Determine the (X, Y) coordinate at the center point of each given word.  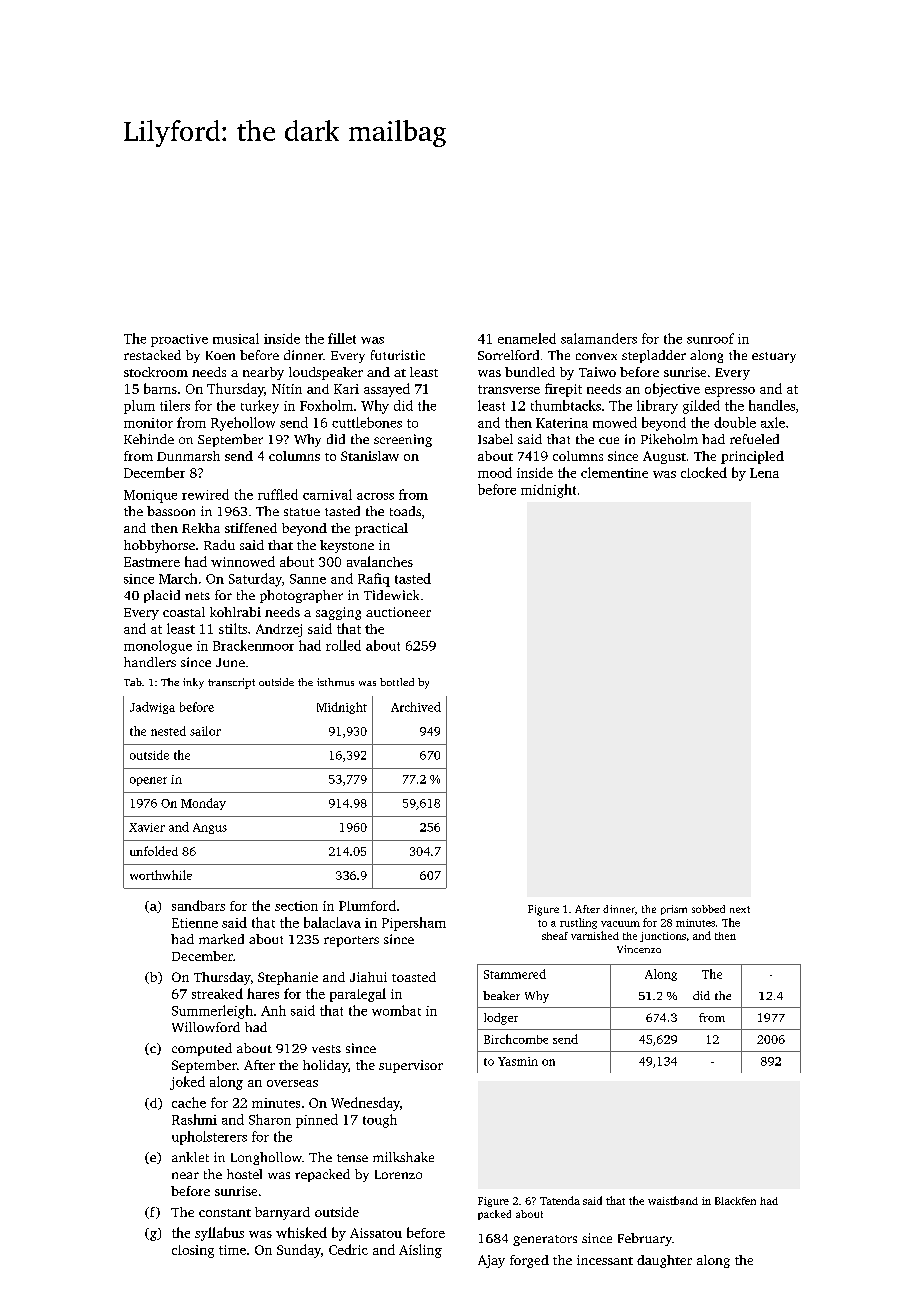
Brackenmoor (253, 645)
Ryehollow (243, 424)
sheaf (555, 936)
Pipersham (414, 924)
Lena (764, 473)
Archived (416, 707)
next (740, 909)
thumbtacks (566, 405)
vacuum (620, 924)
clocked (704, 472)
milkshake (403, 1157)
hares (263, 993)
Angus (210, 828)
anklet (190, 1157)
